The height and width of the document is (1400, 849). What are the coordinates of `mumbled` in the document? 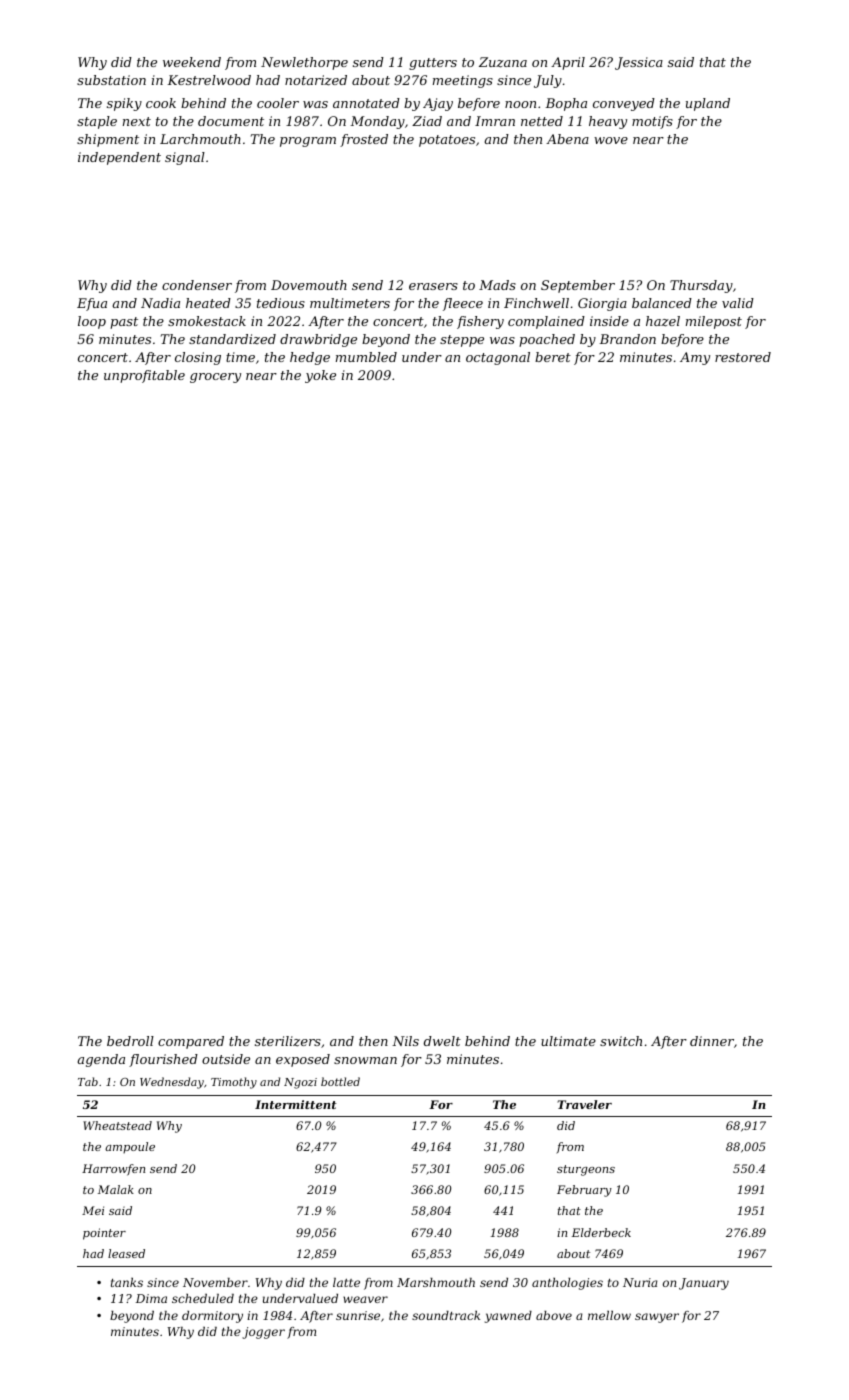 It's located at (366, 357).
